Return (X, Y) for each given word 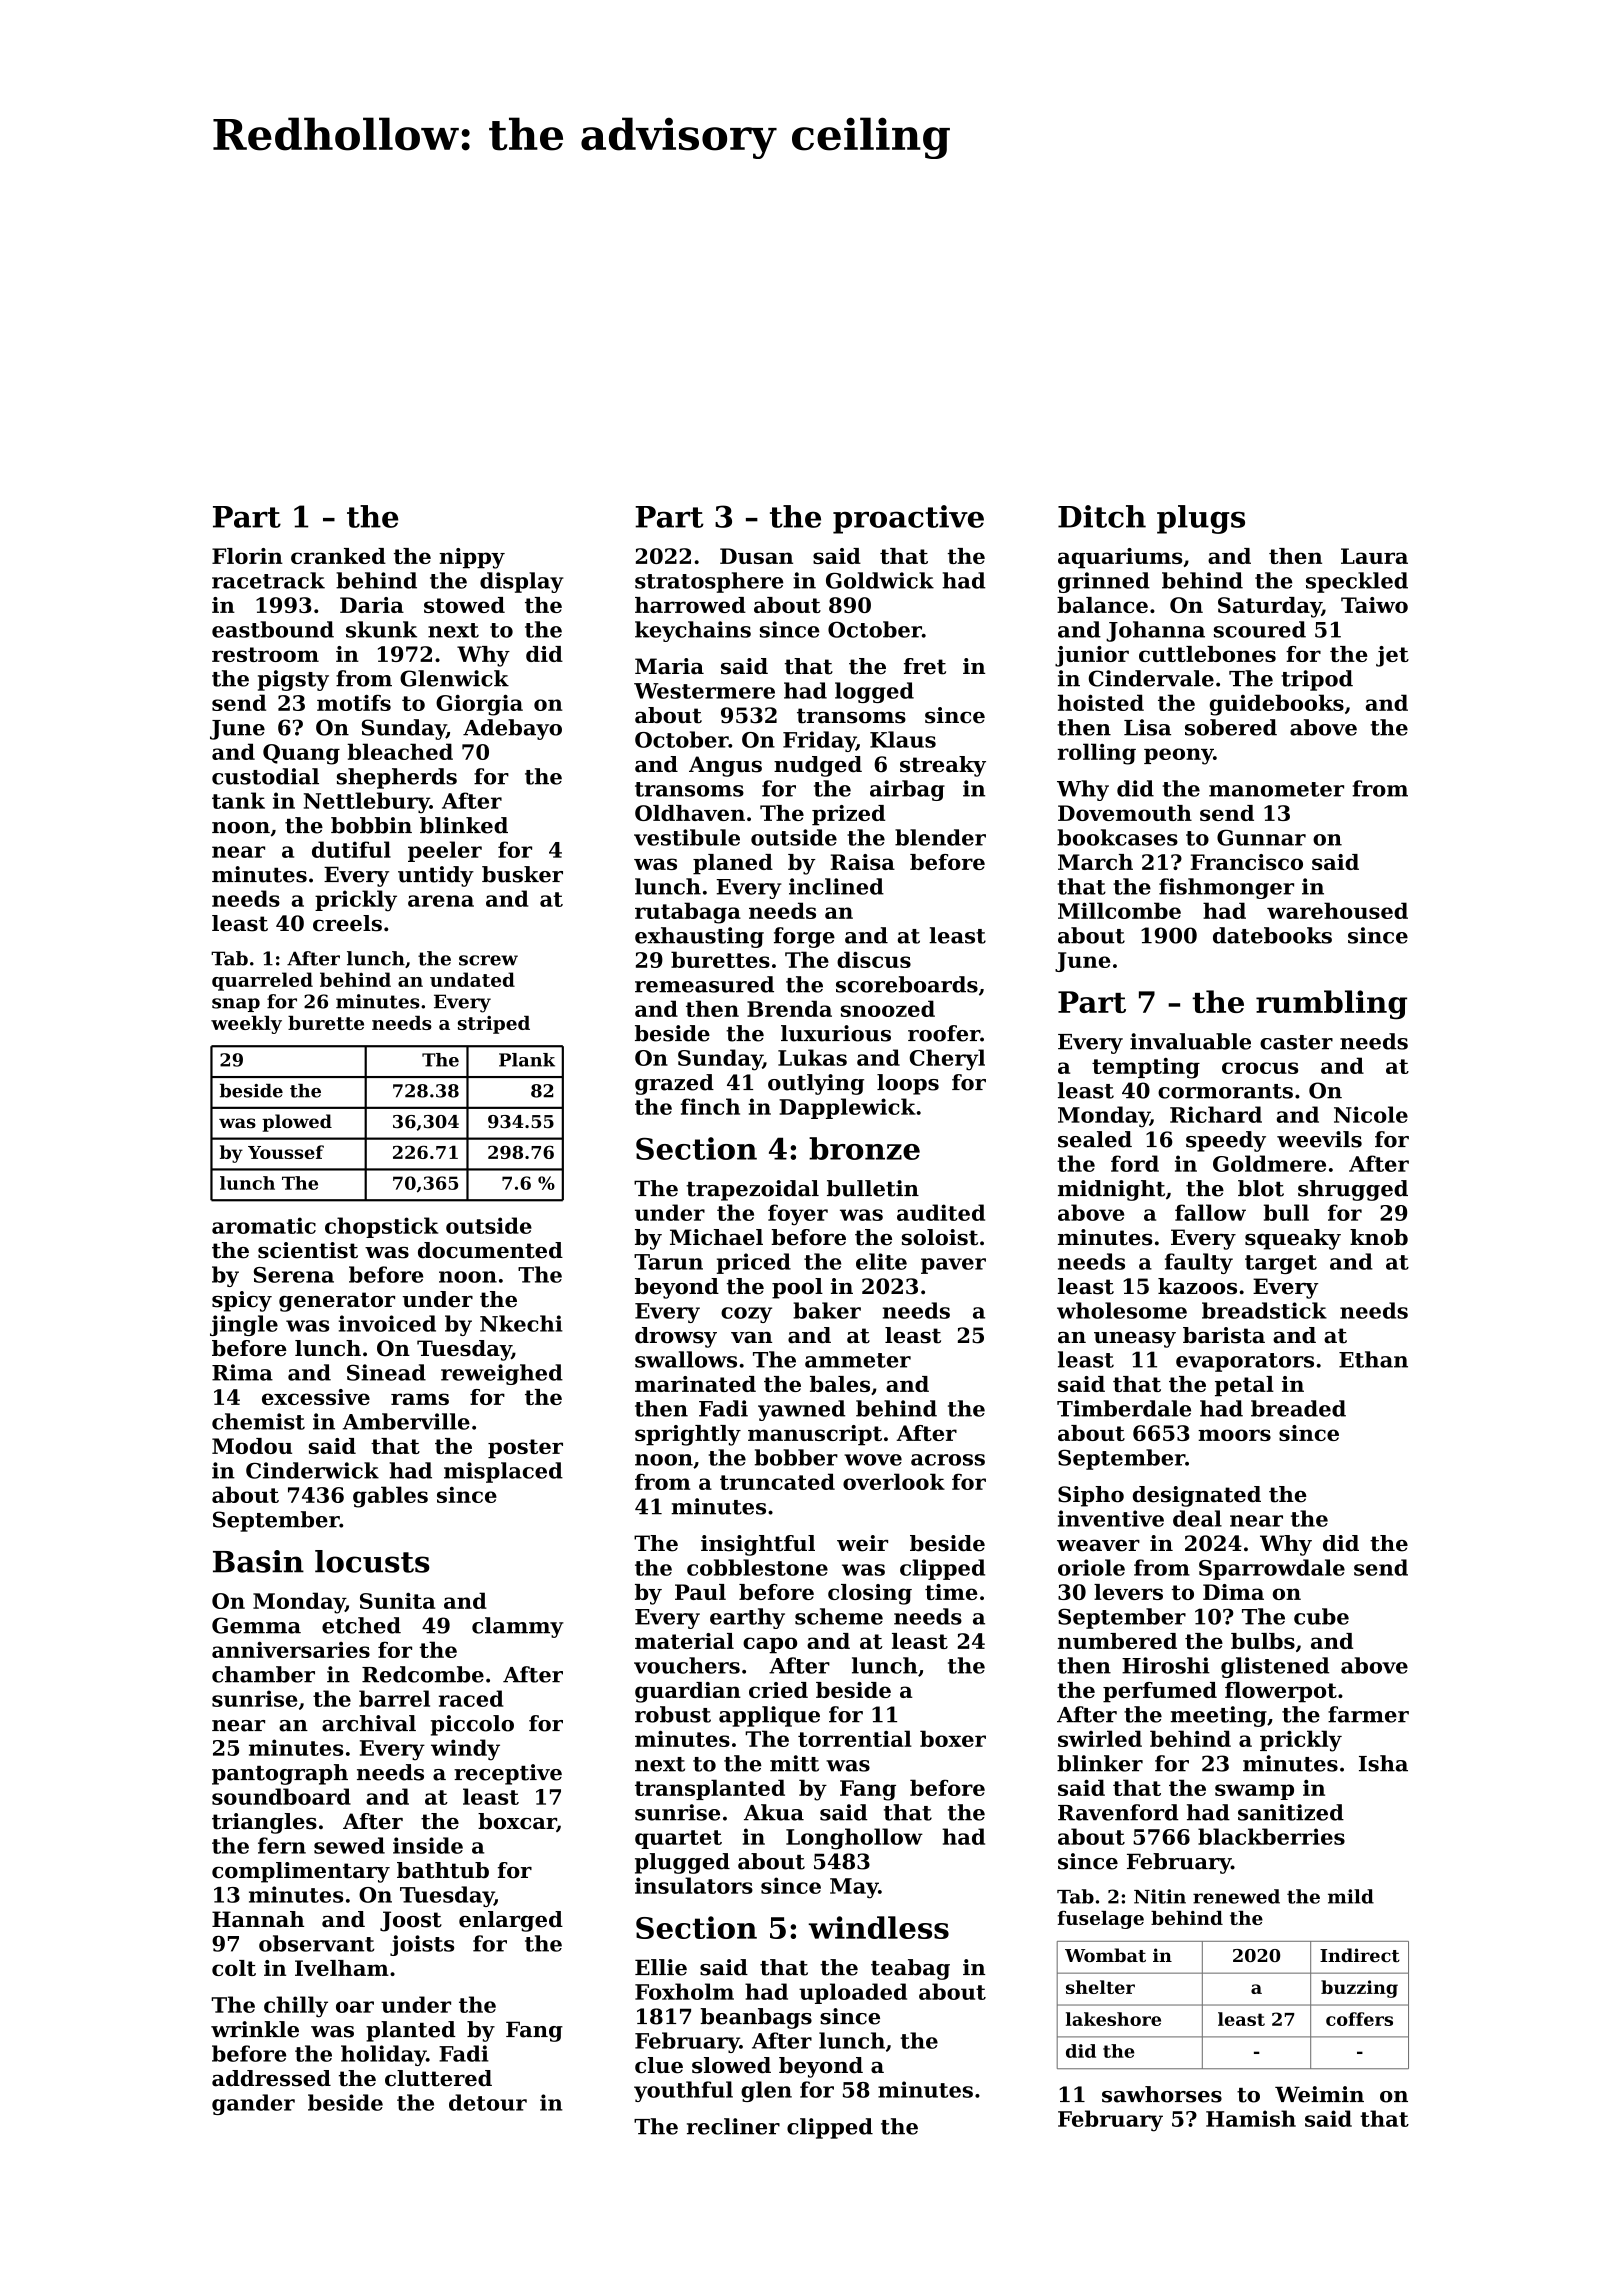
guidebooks (1277, 705)
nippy (472, 558)
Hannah (258, 1919)
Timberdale (1124, 1408)
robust (673, 1714)
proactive (908, 519)
